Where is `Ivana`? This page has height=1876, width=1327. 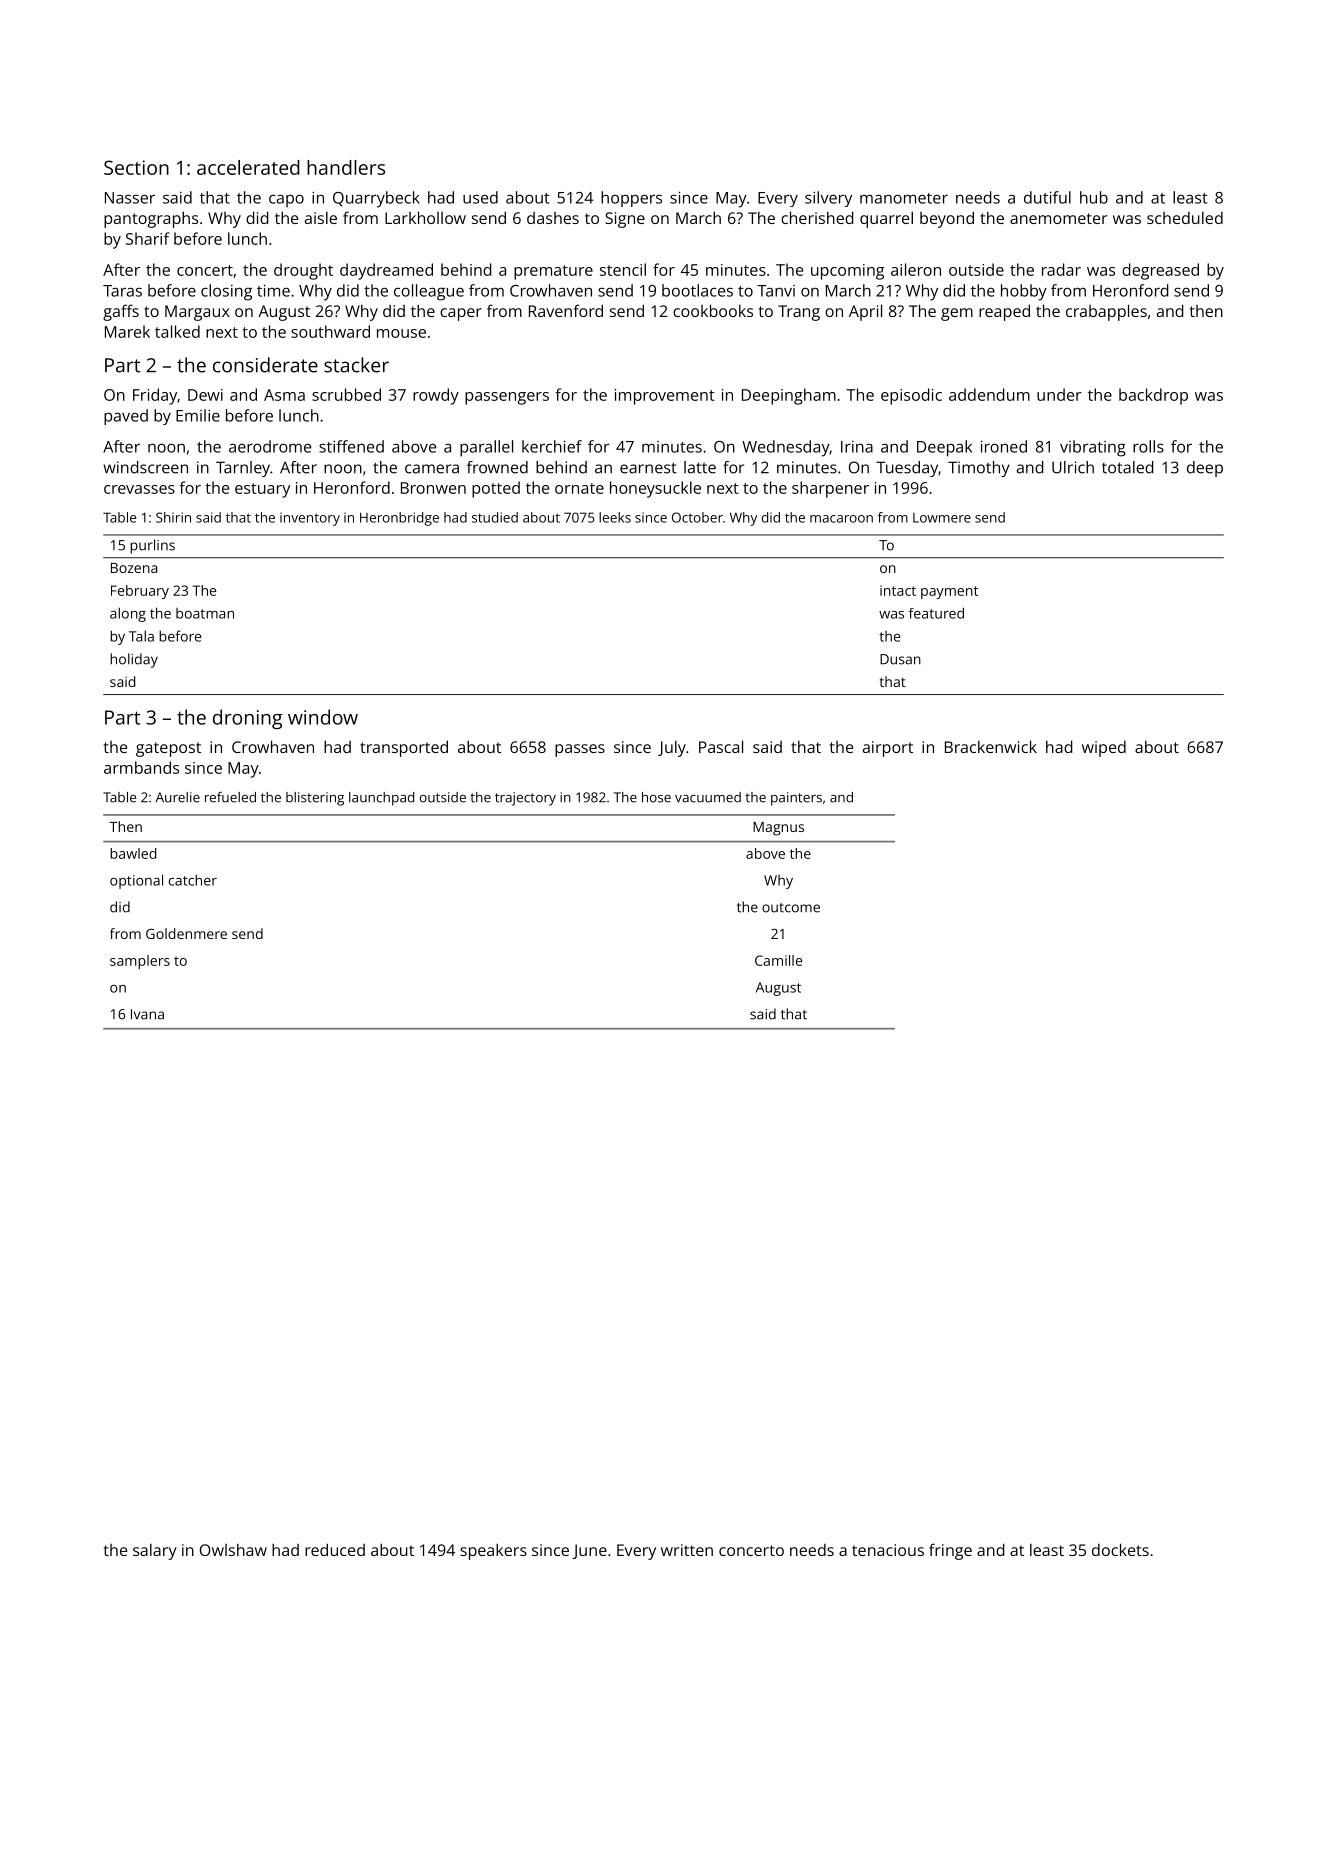
Ivana is located at coordinates (147, 1014).
